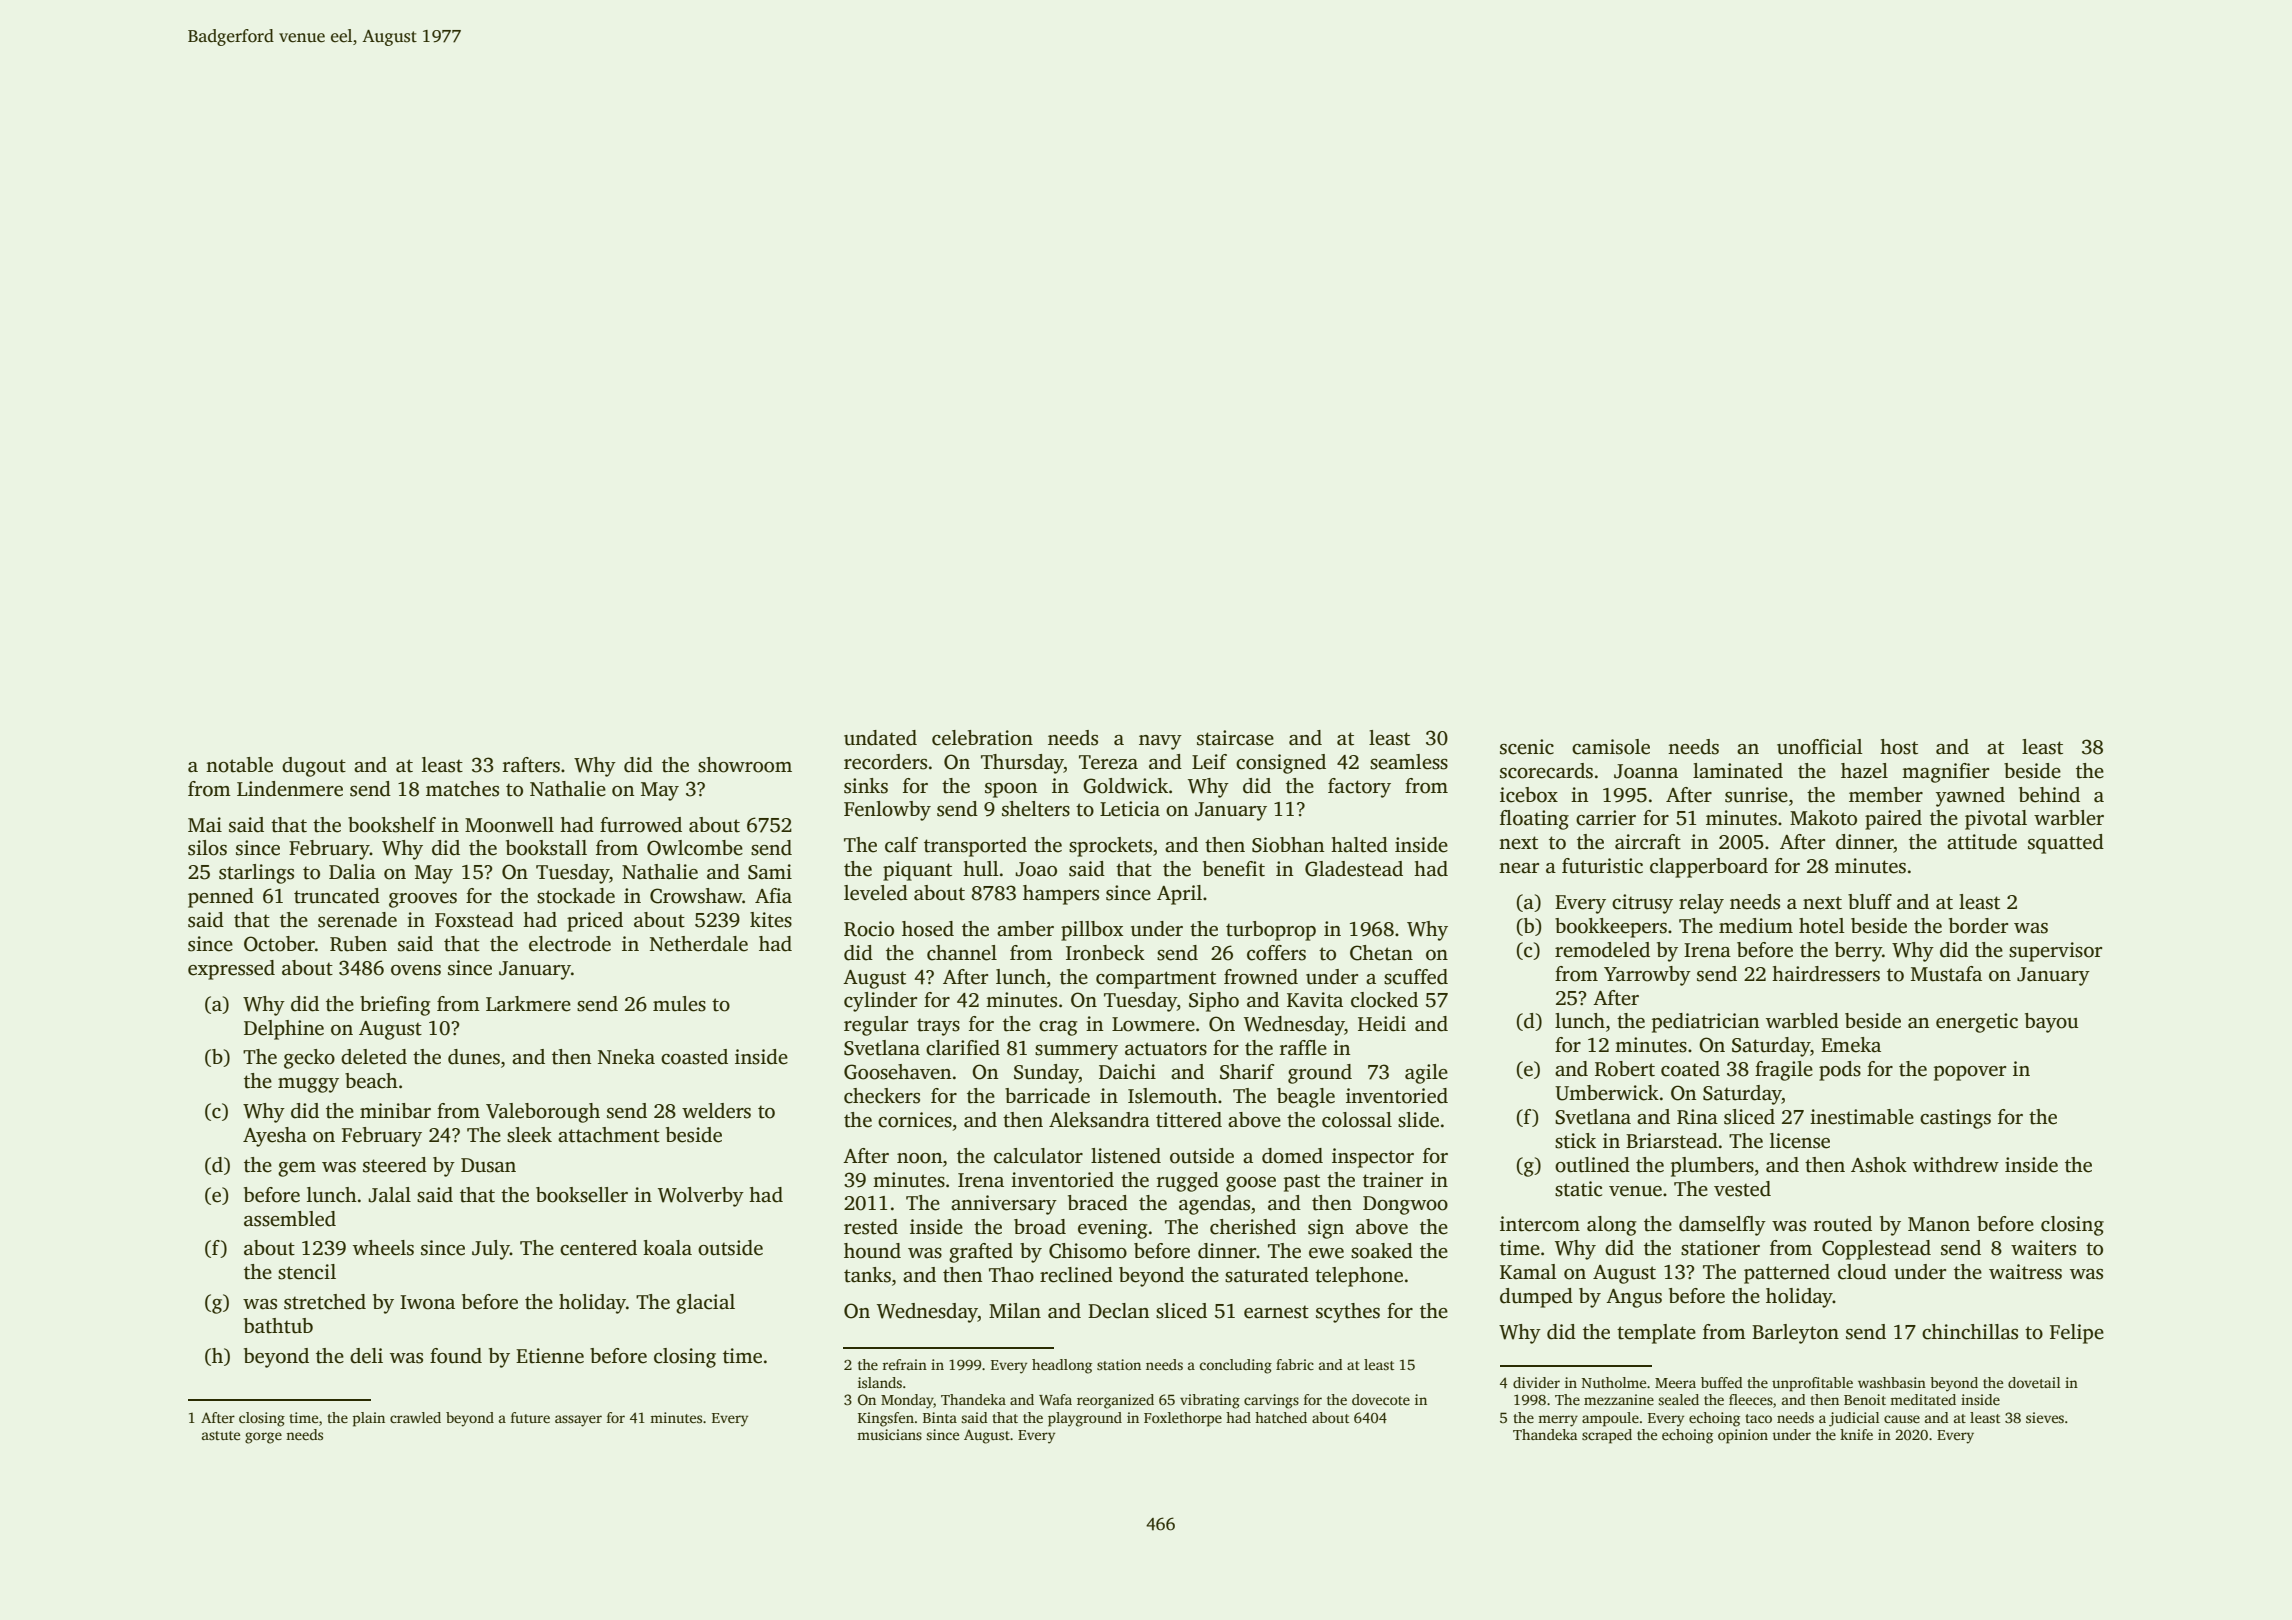 The width and height of the screenshot is (2292, 1620). Describe the element at coordinates (1706, 1023) in the screenshot. I see `pediatrician` at that location.
